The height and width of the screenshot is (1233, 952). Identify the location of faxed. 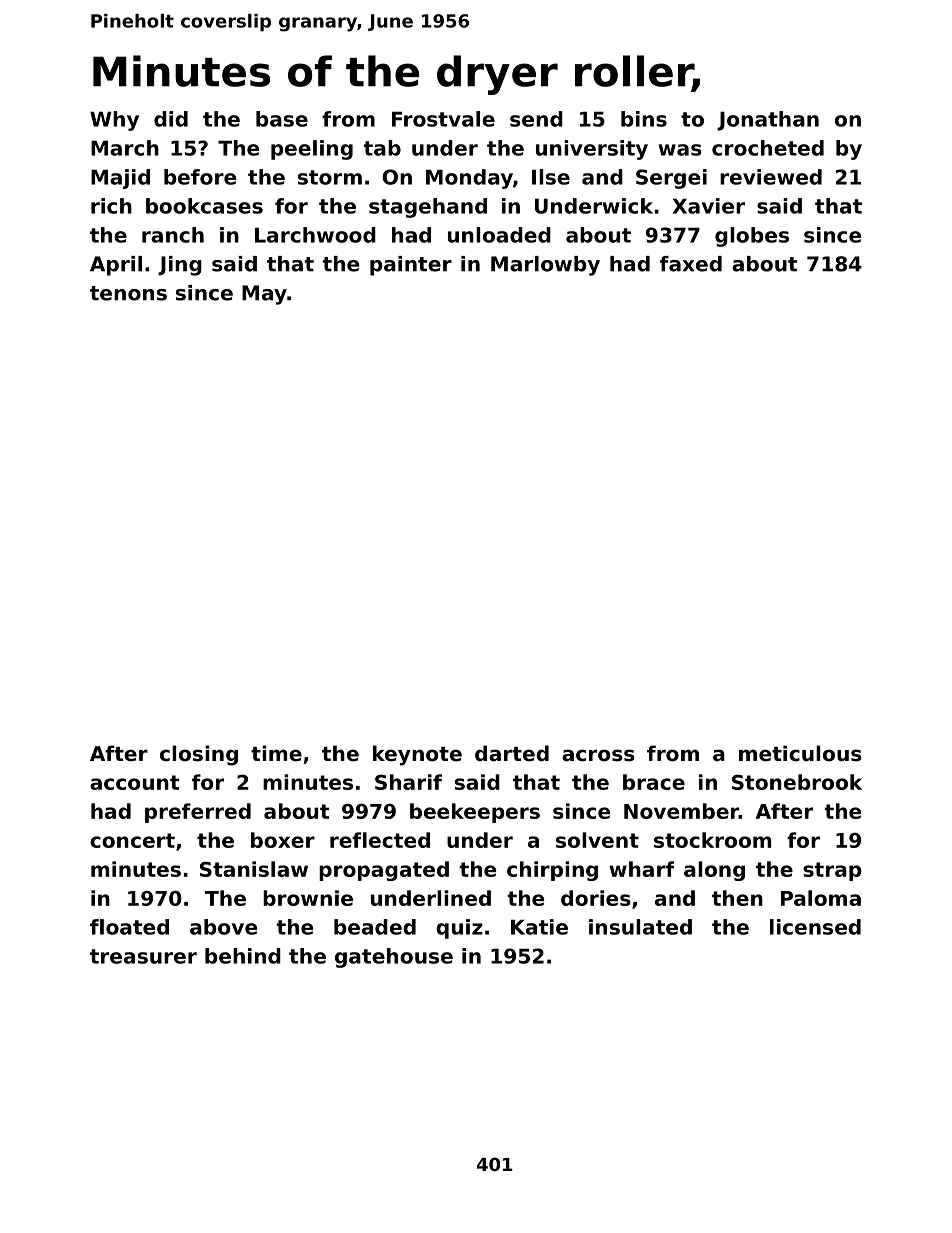
(691, 264).
